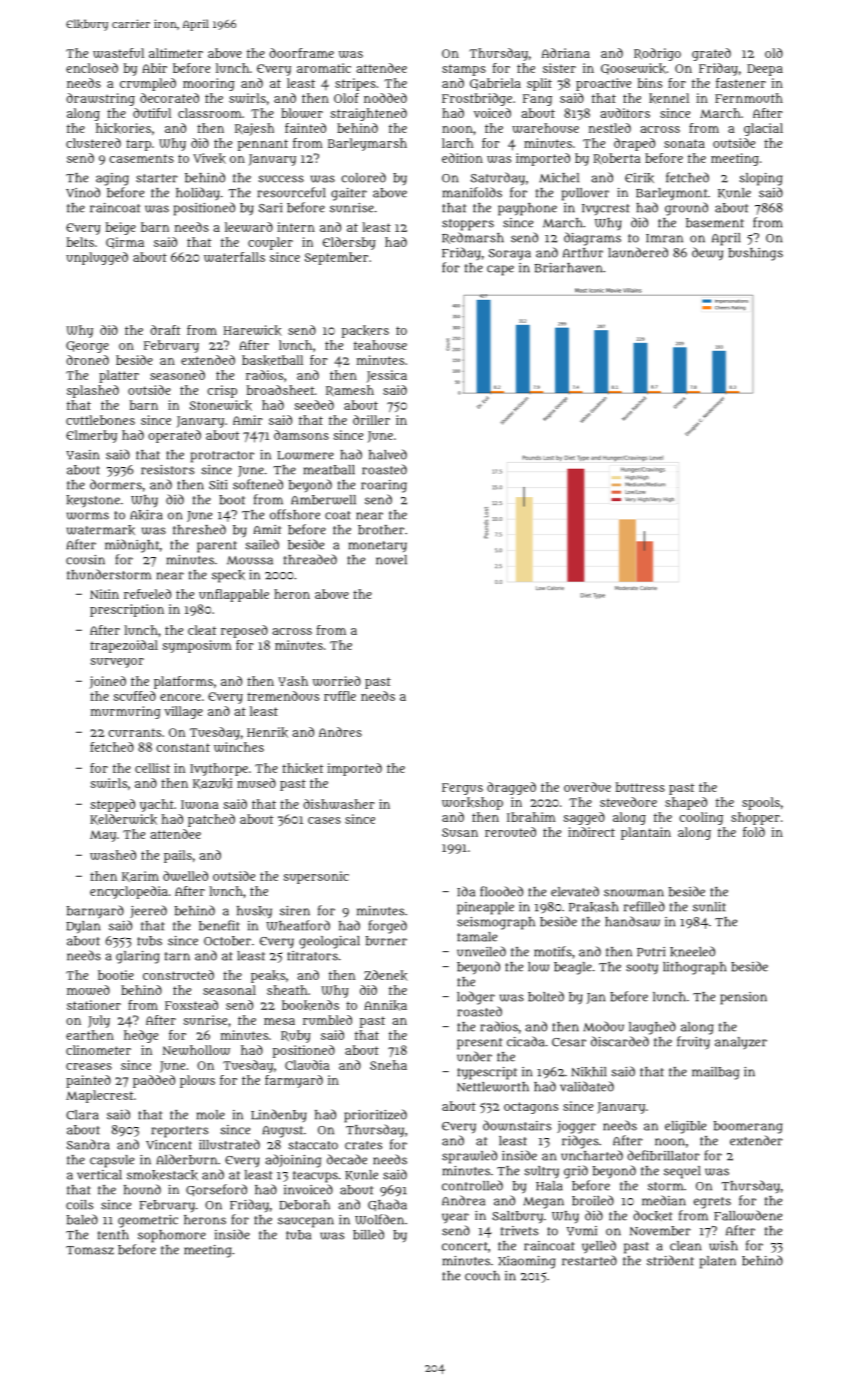 Image resolution: width=849 pixels, height=1400 pixels. I want to click on Adriana, so click(565, 53).
